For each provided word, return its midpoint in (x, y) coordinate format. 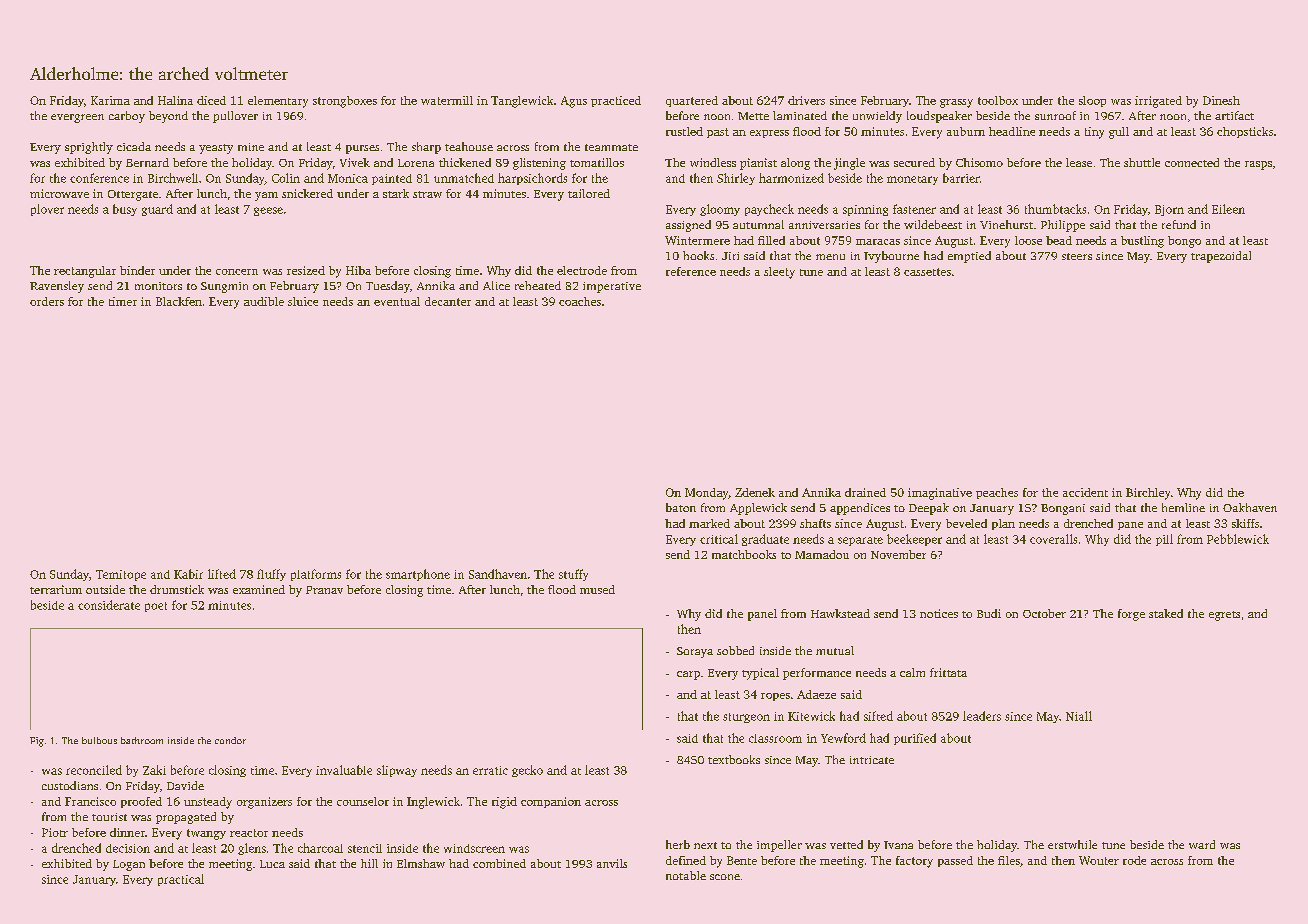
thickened (465, 162)
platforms (316, 575)
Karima (110, 100)
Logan (129, 865)
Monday (707, 494)
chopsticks (1245, 132)
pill (1164, 540)
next (705, 845)
